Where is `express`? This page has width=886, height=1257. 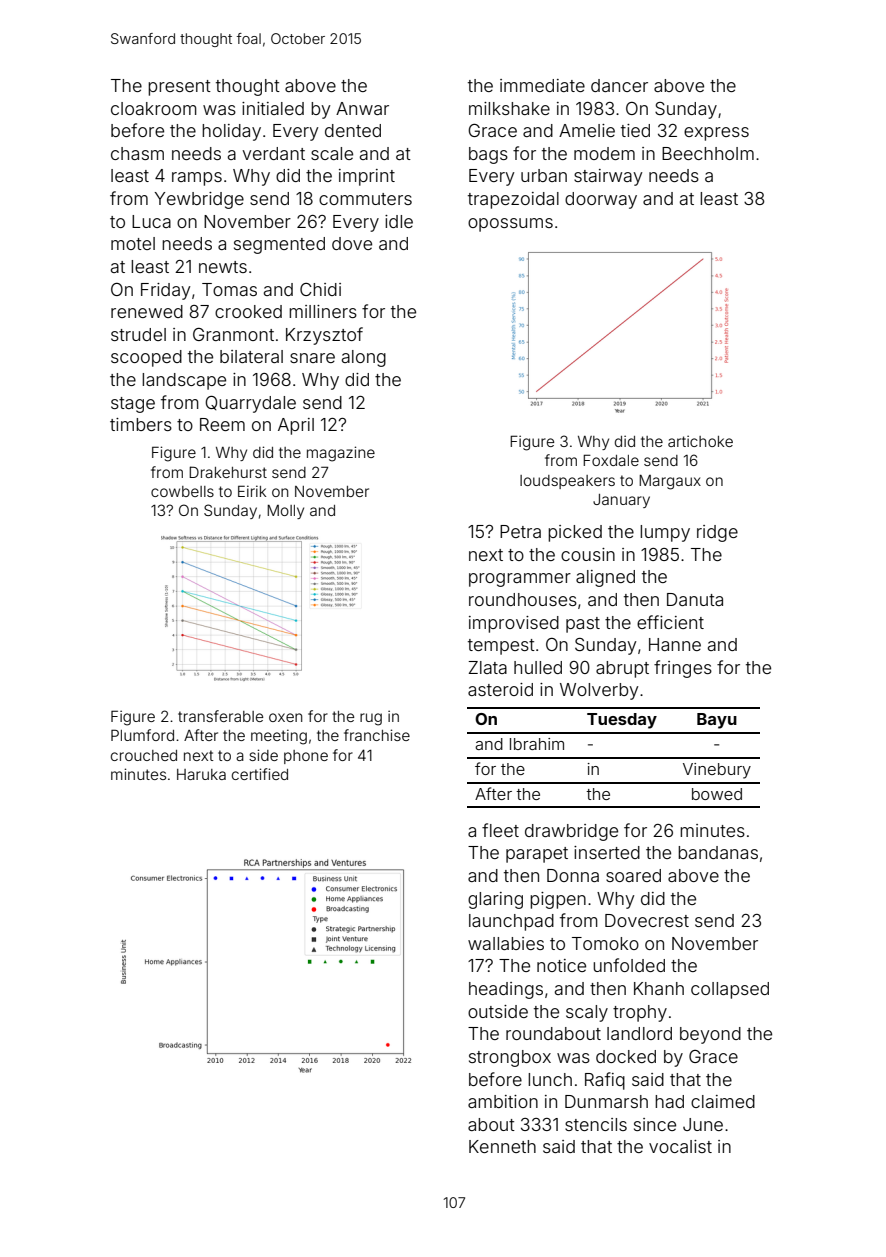 express is located at coordinates (716, 134).
